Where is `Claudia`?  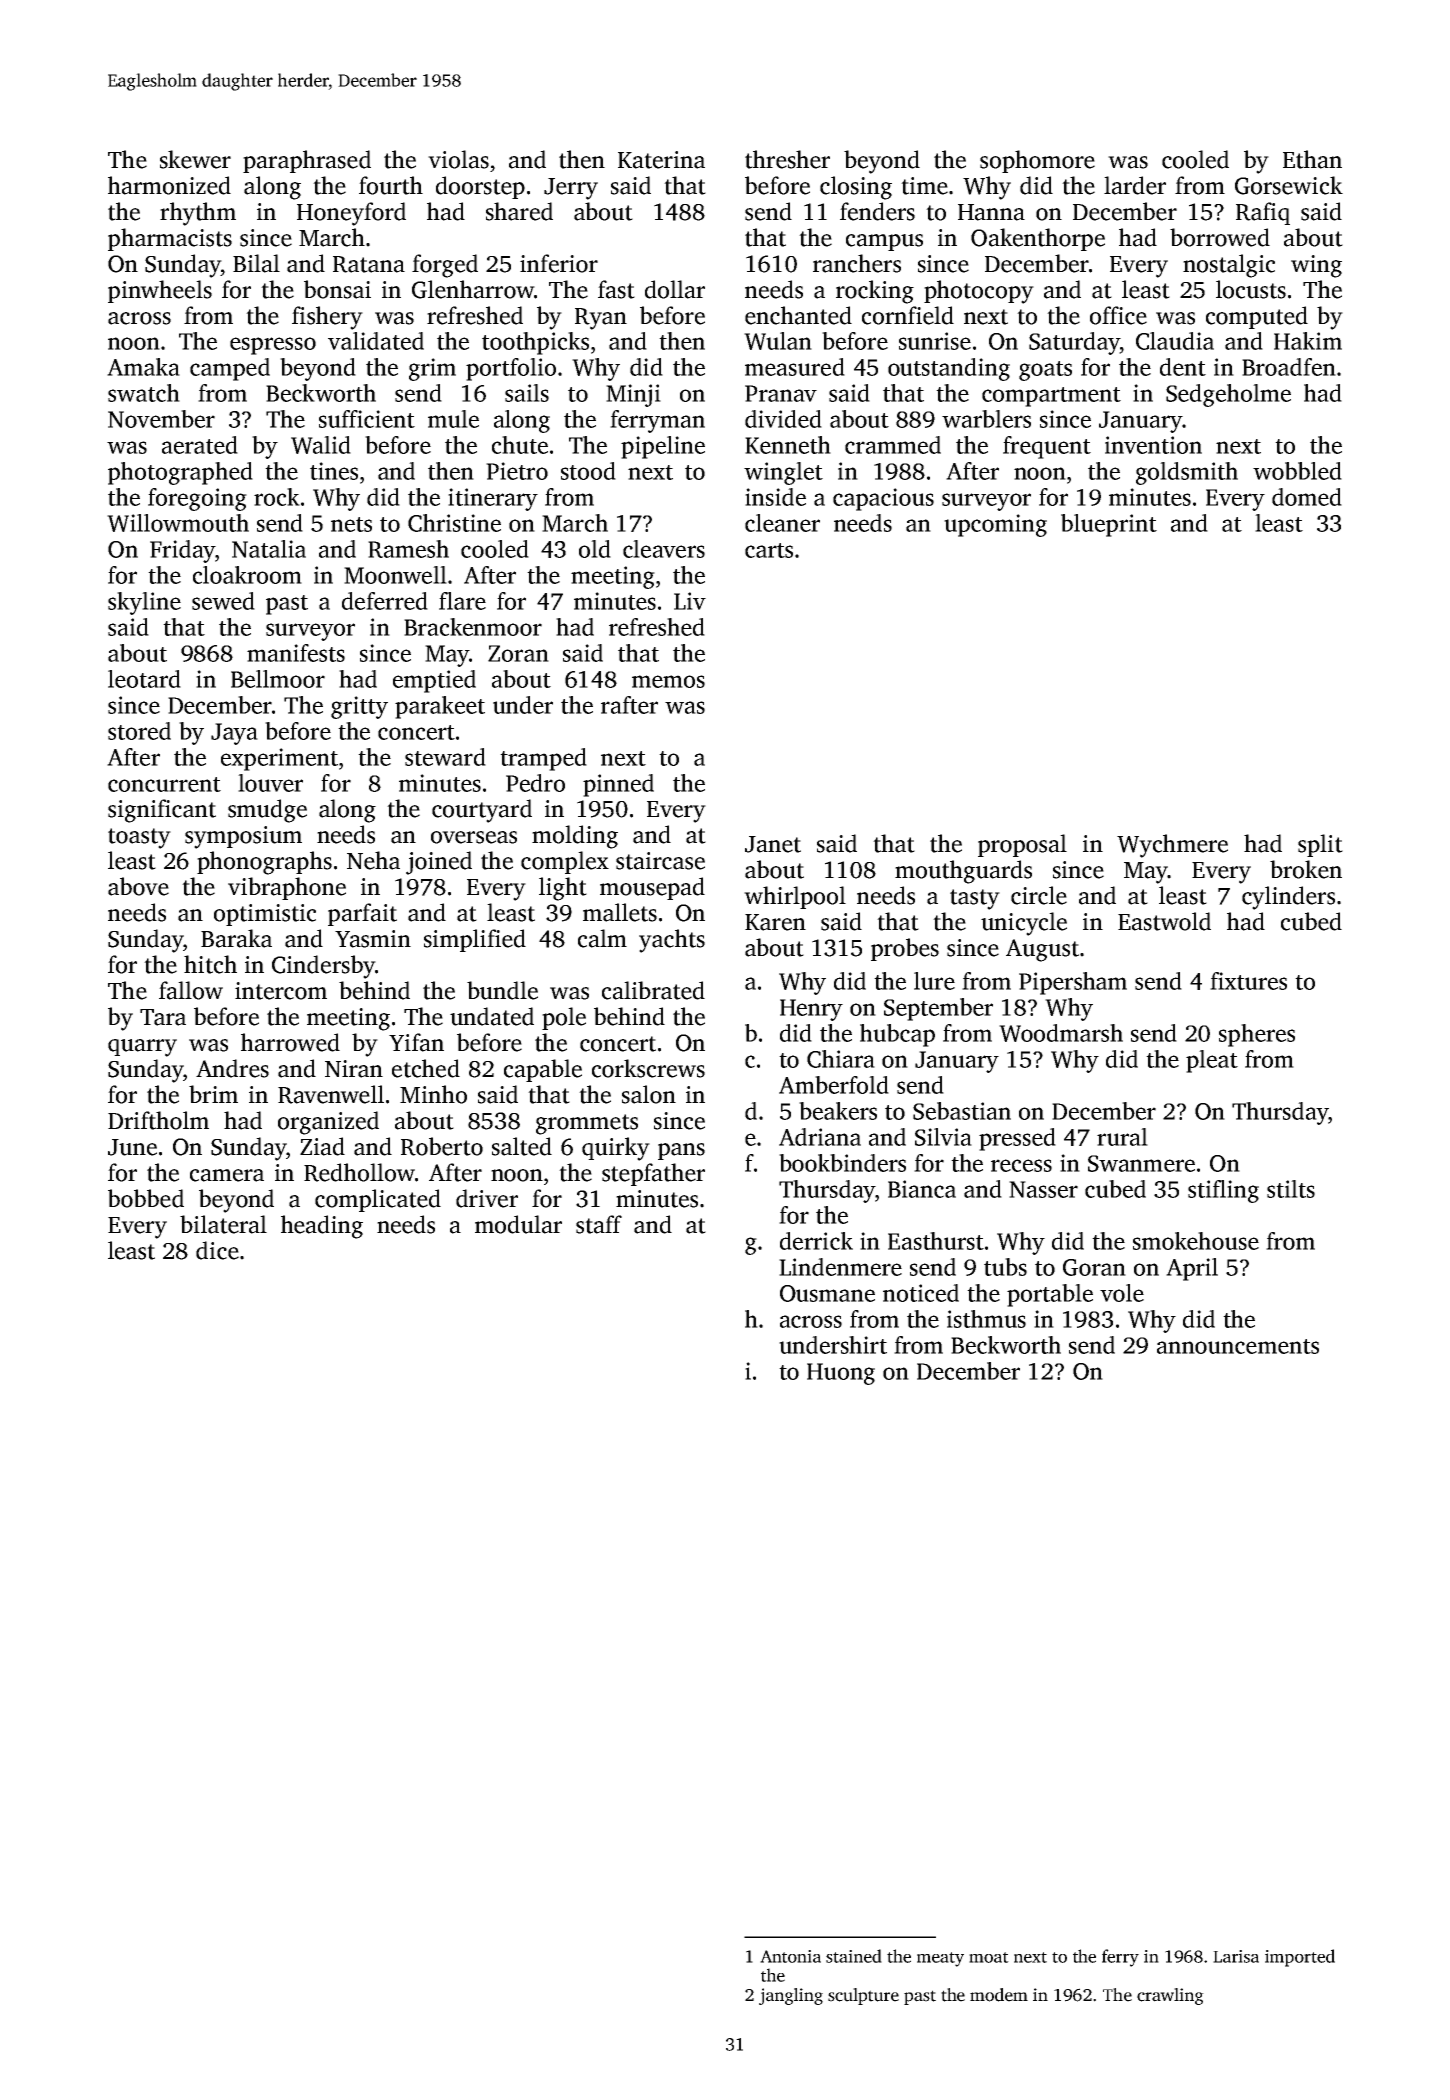 Claudia is located at coordinates (1175, 341).
